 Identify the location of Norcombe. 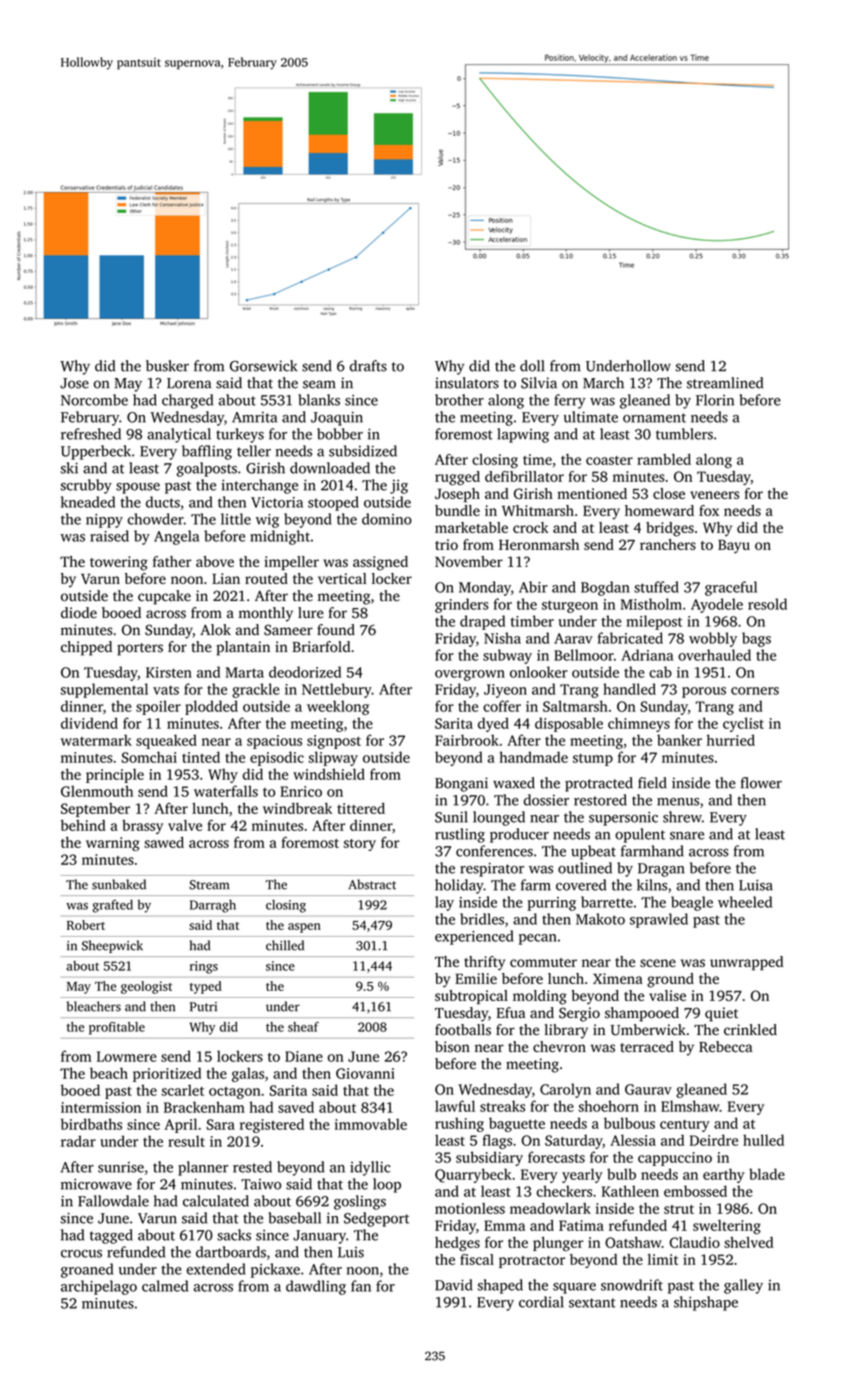
(94, 400).
